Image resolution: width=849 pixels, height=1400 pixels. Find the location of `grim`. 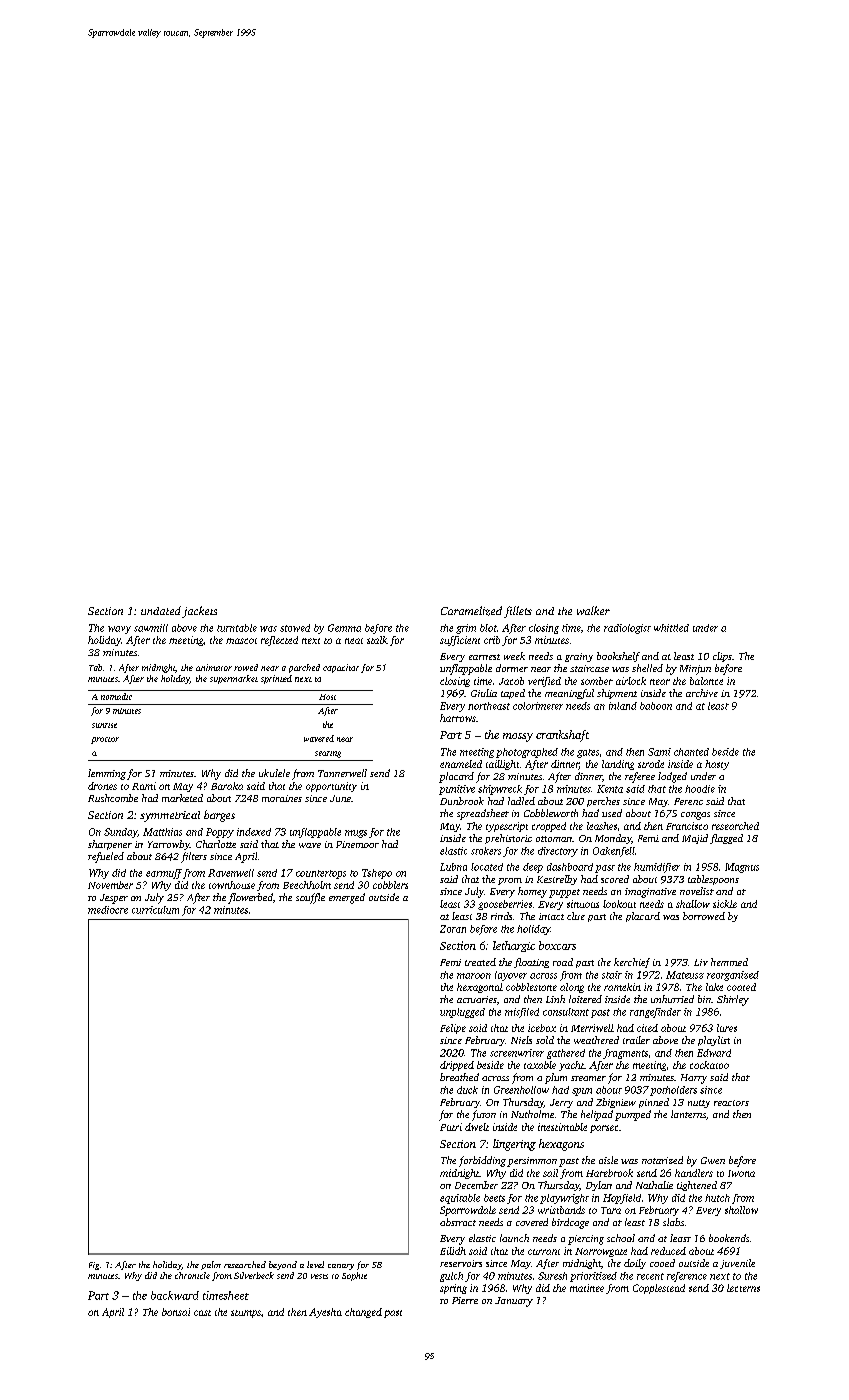

grim is located at coordinates (466, 629).
